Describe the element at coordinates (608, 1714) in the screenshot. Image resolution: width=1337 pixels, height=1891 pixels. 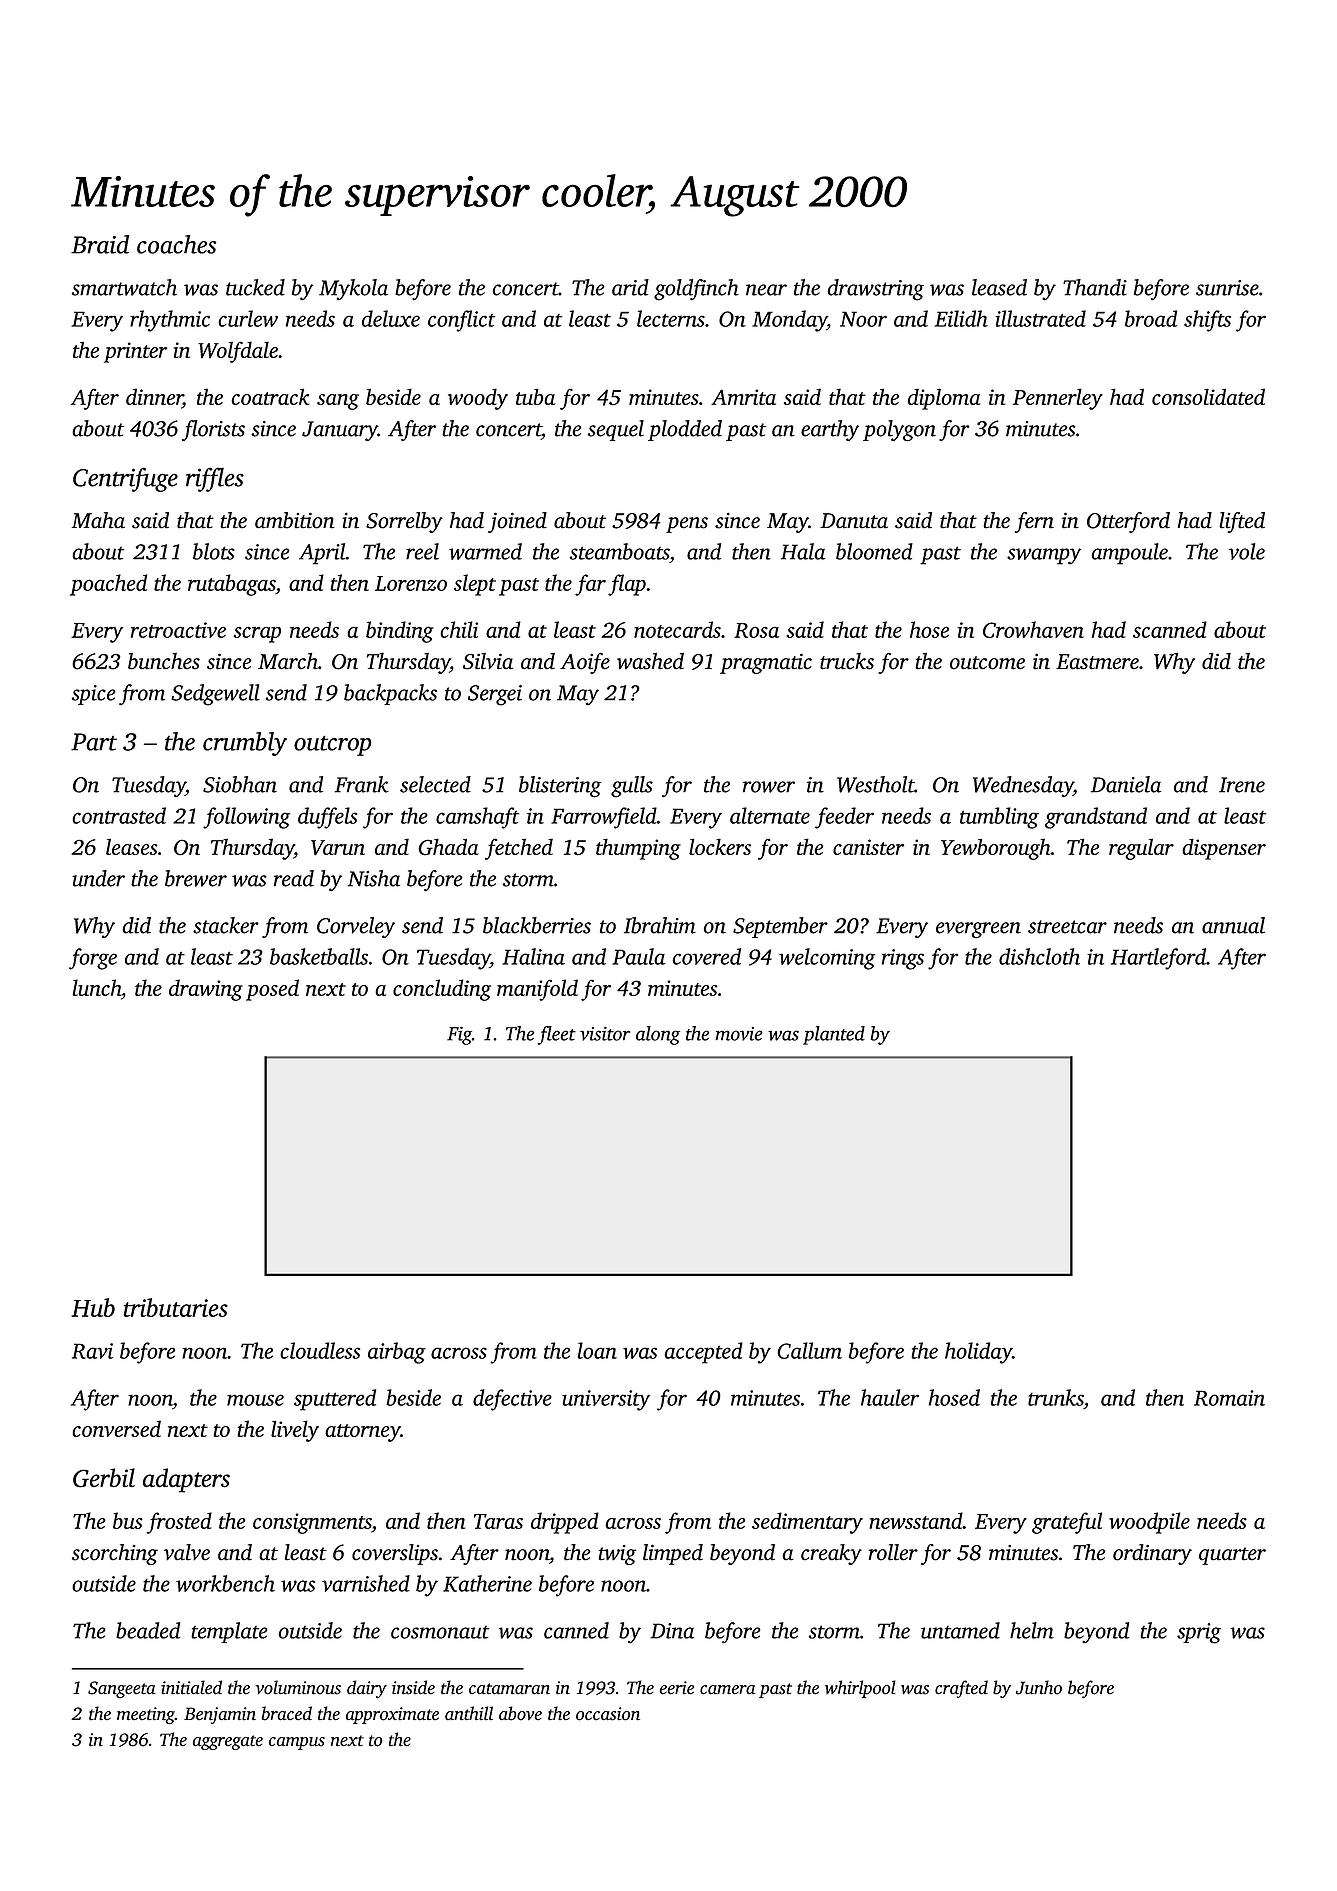
I see `occasion` at that location.
